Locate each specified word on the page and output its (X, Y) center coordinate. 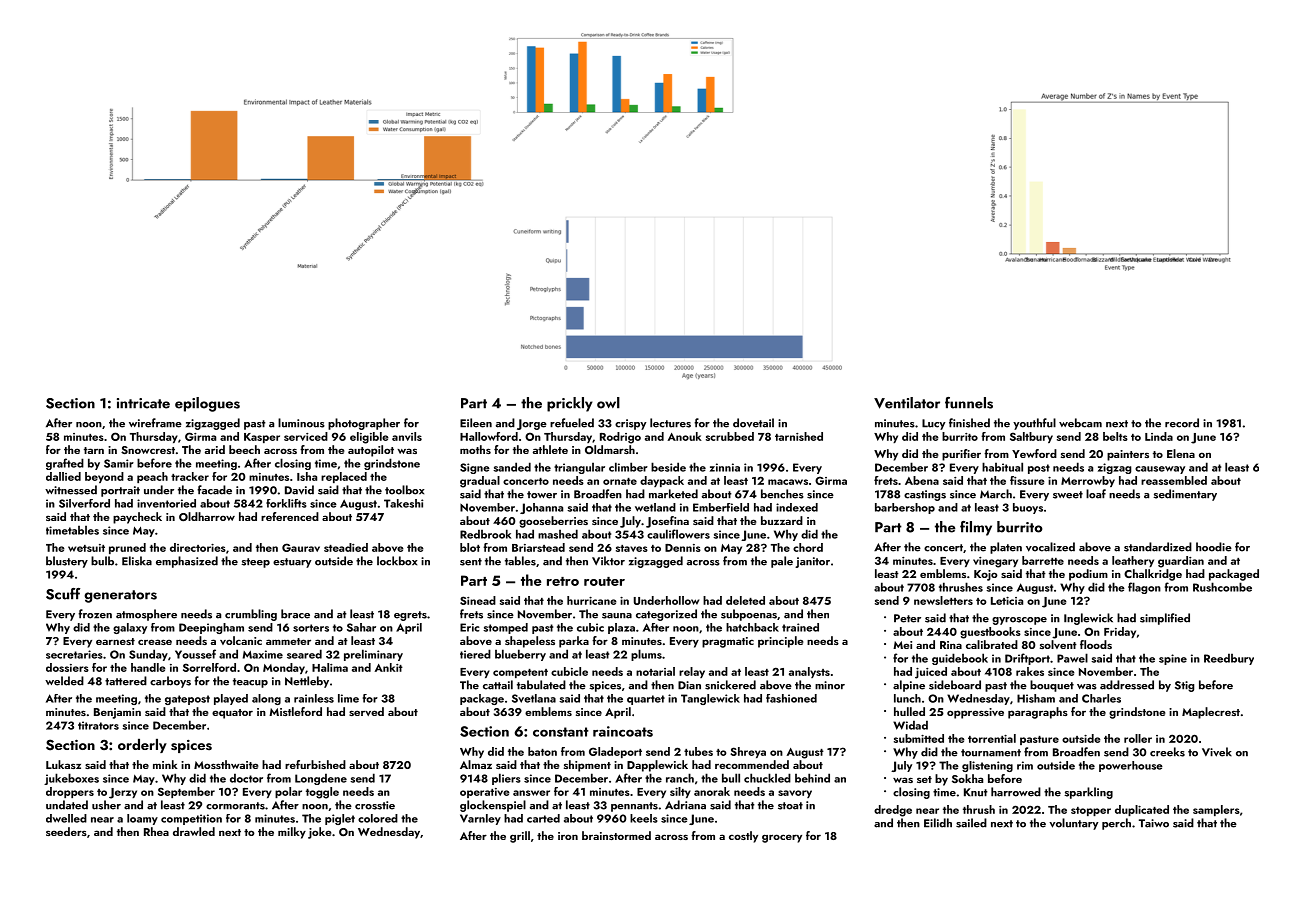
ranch (680, 778)
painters (1128, 455)
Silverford (84, 503)
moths (475, 449)
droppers (70, 792)
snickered (730, 685)
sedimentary (1185, 495)
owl (608, 403)
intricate (143, 403)
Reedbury (1229, 659)
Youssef (195, 654)
